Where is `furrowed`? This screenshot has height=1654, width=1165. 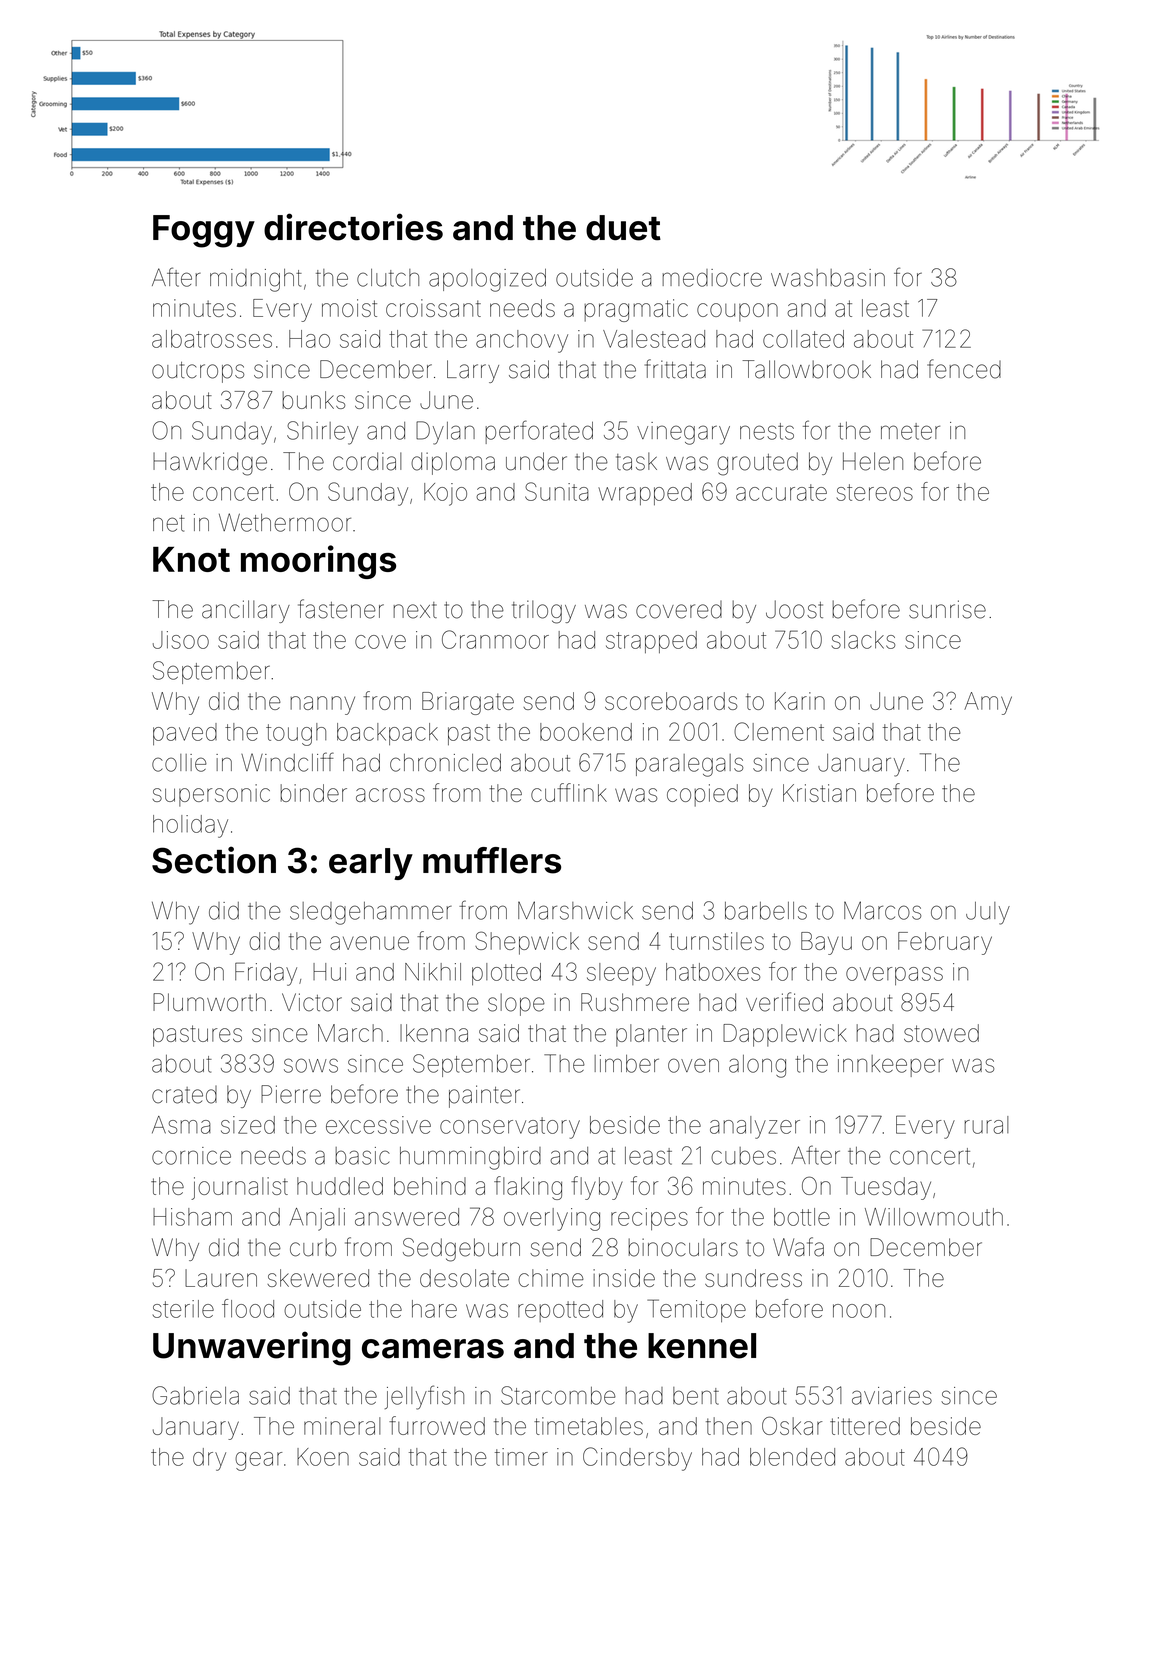 furrowed is located at coordinates (437, 1425).
